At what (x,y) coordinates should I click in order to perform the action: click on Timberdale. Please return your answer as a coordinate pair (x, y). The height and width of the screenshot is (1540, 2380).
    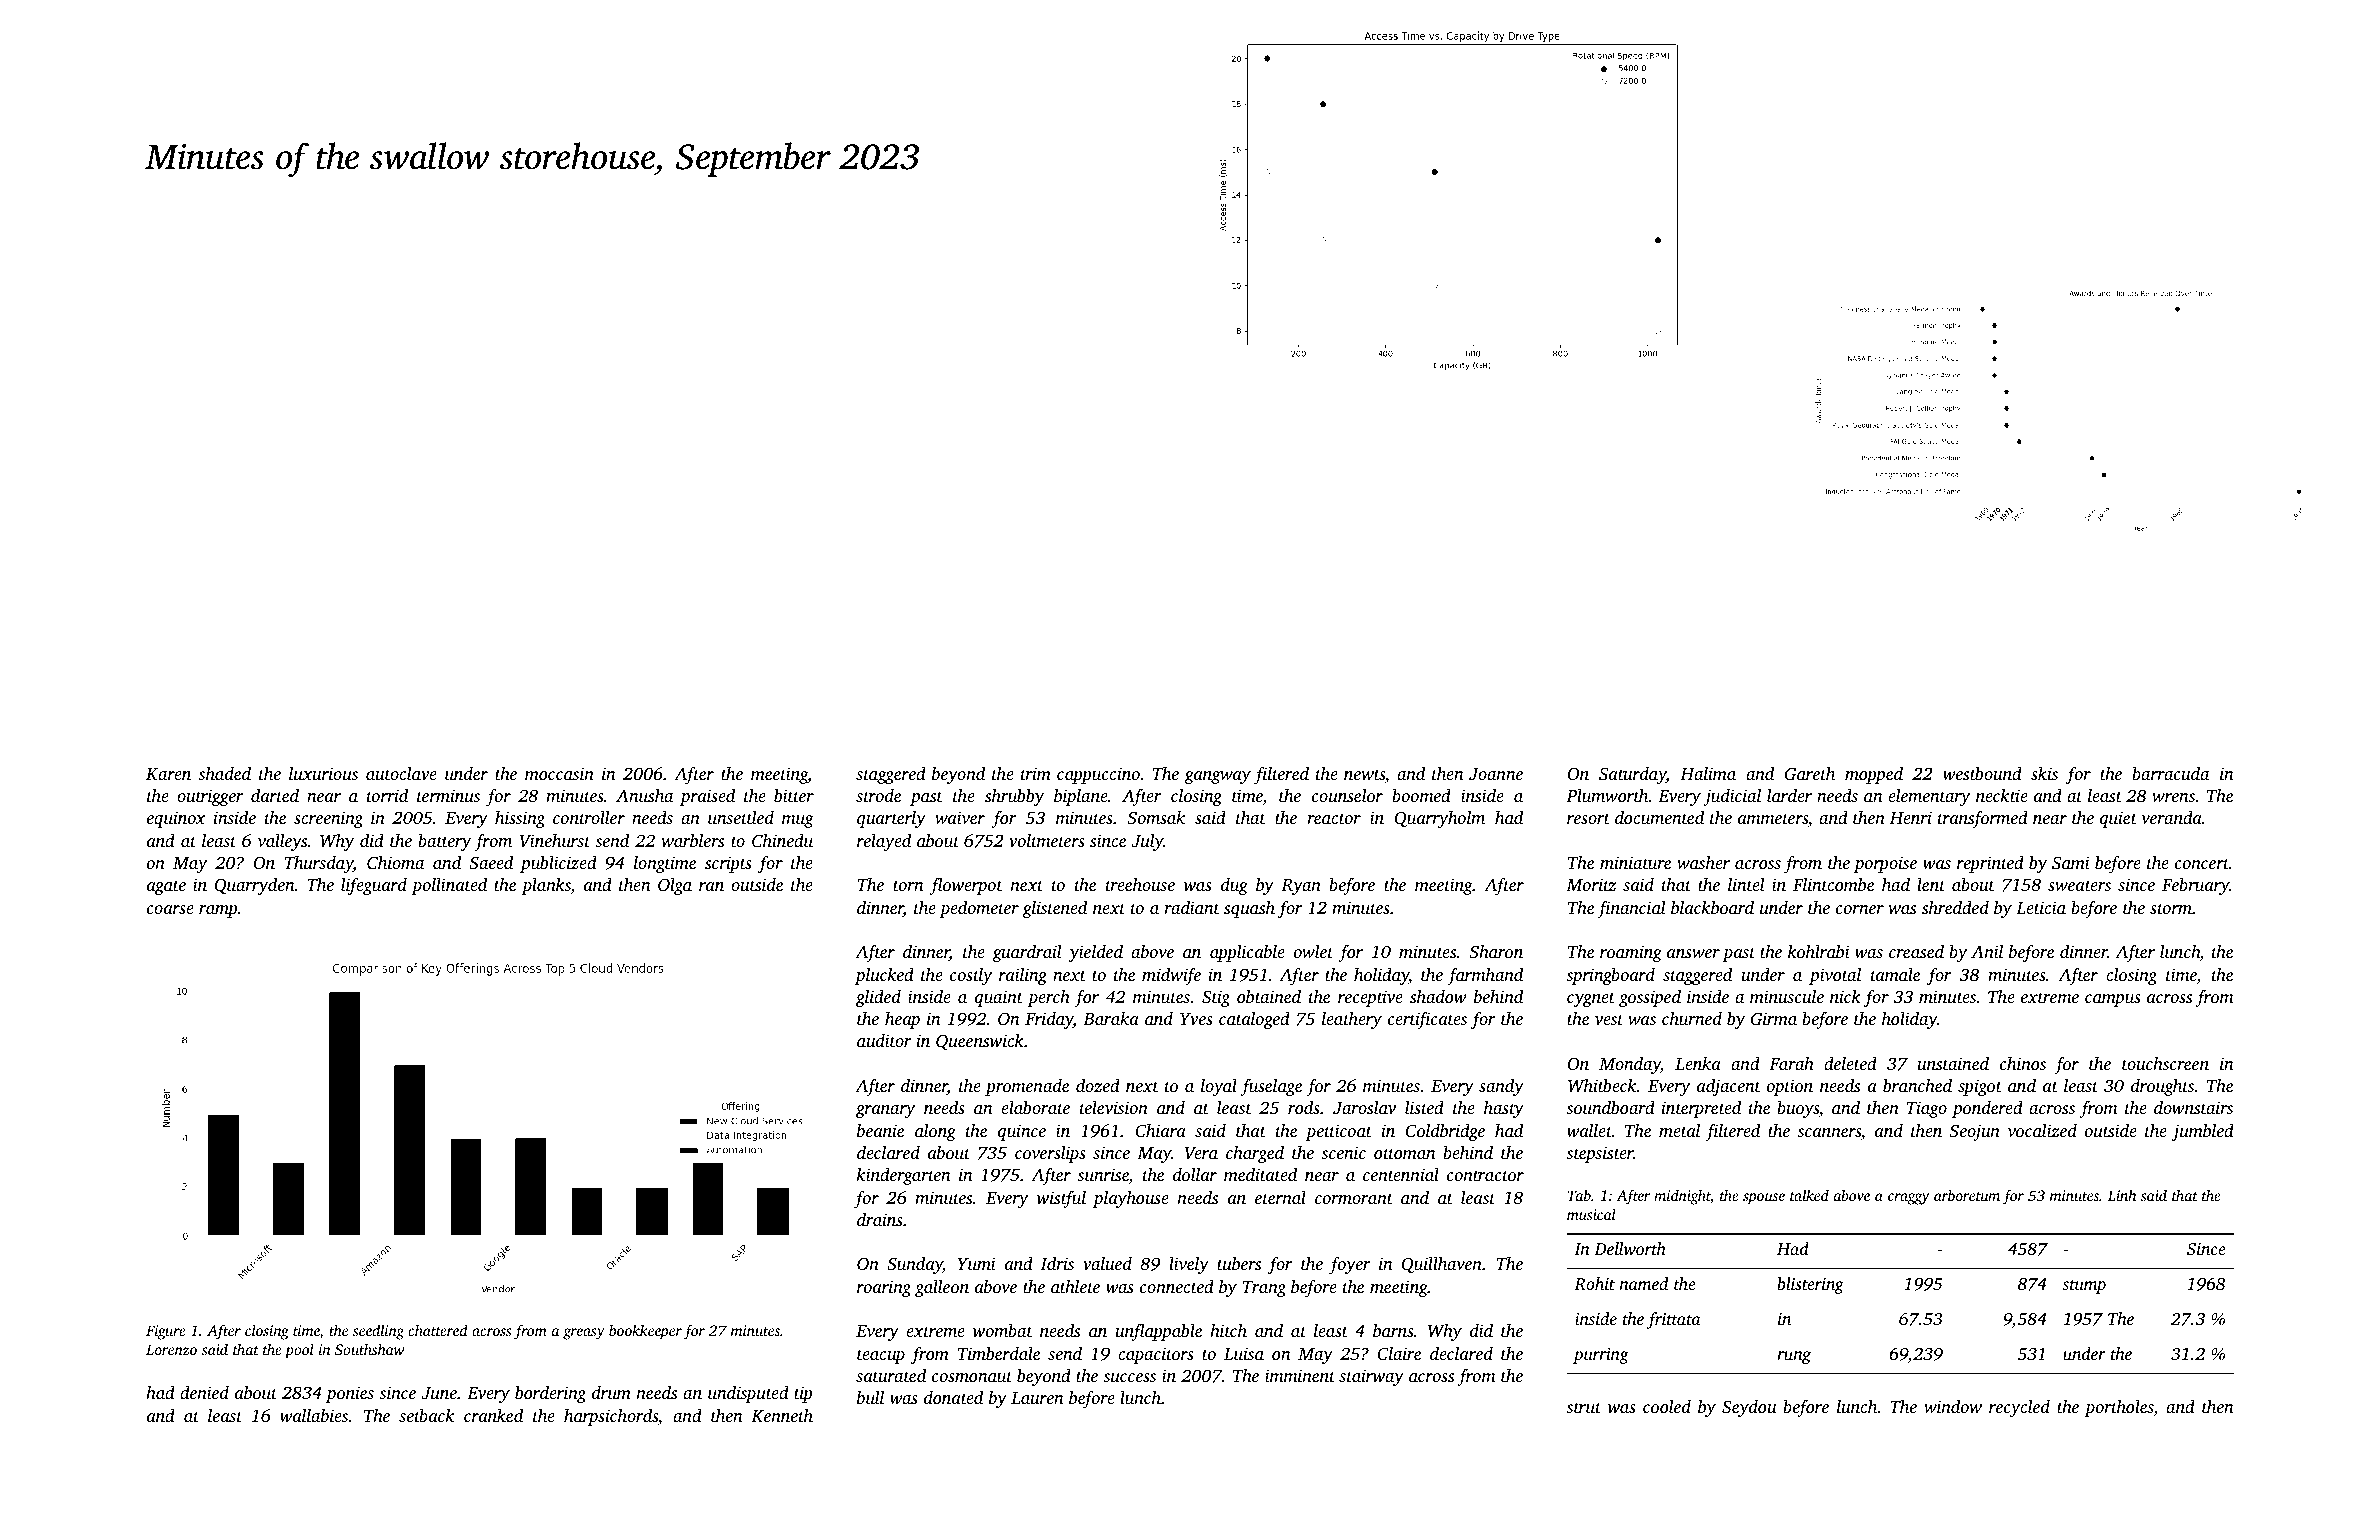
    Looking at the image, I should click on (999, 1353).
